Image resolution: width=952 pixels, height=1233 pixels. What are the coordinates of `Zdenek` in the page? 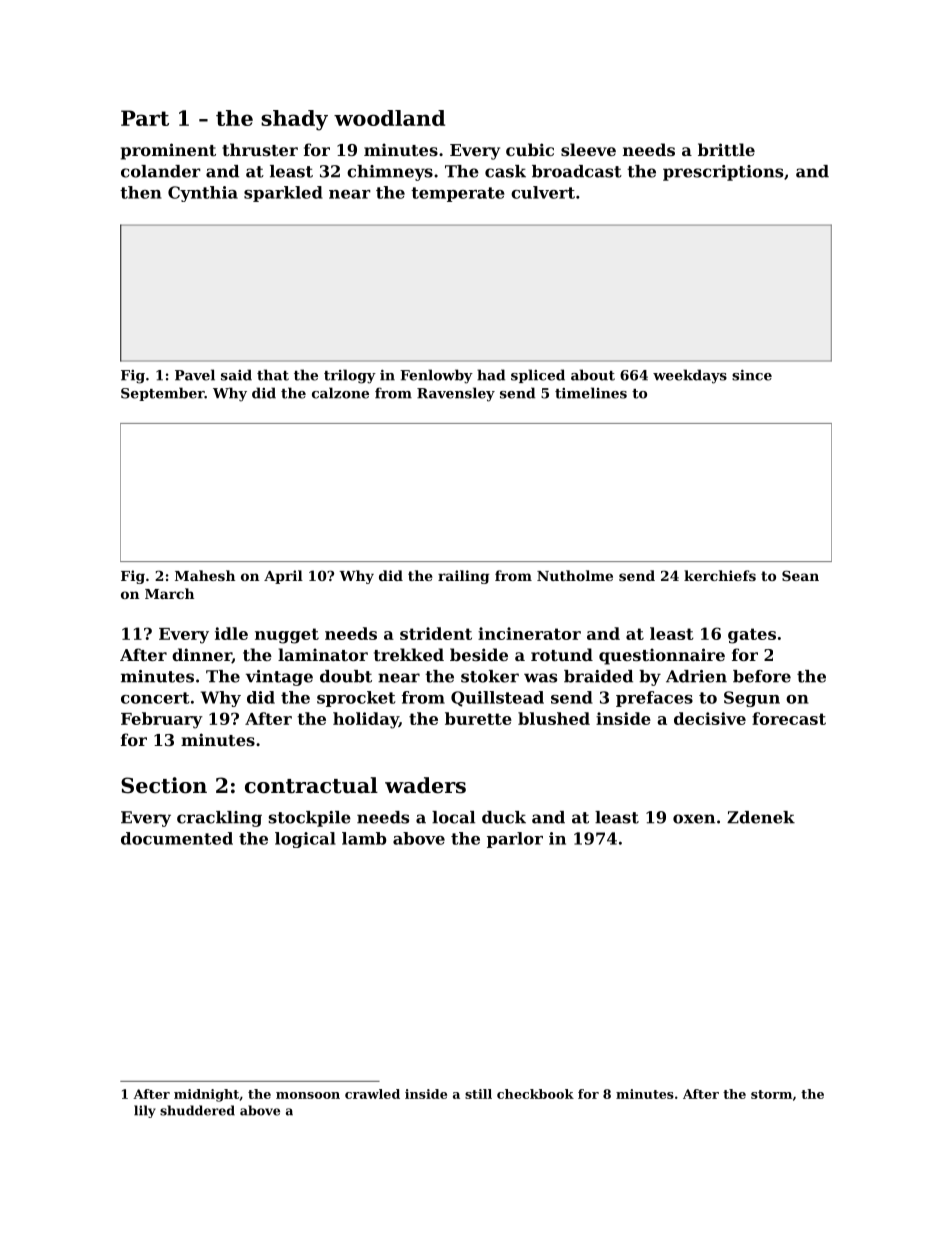 It's located at (761, 817).
